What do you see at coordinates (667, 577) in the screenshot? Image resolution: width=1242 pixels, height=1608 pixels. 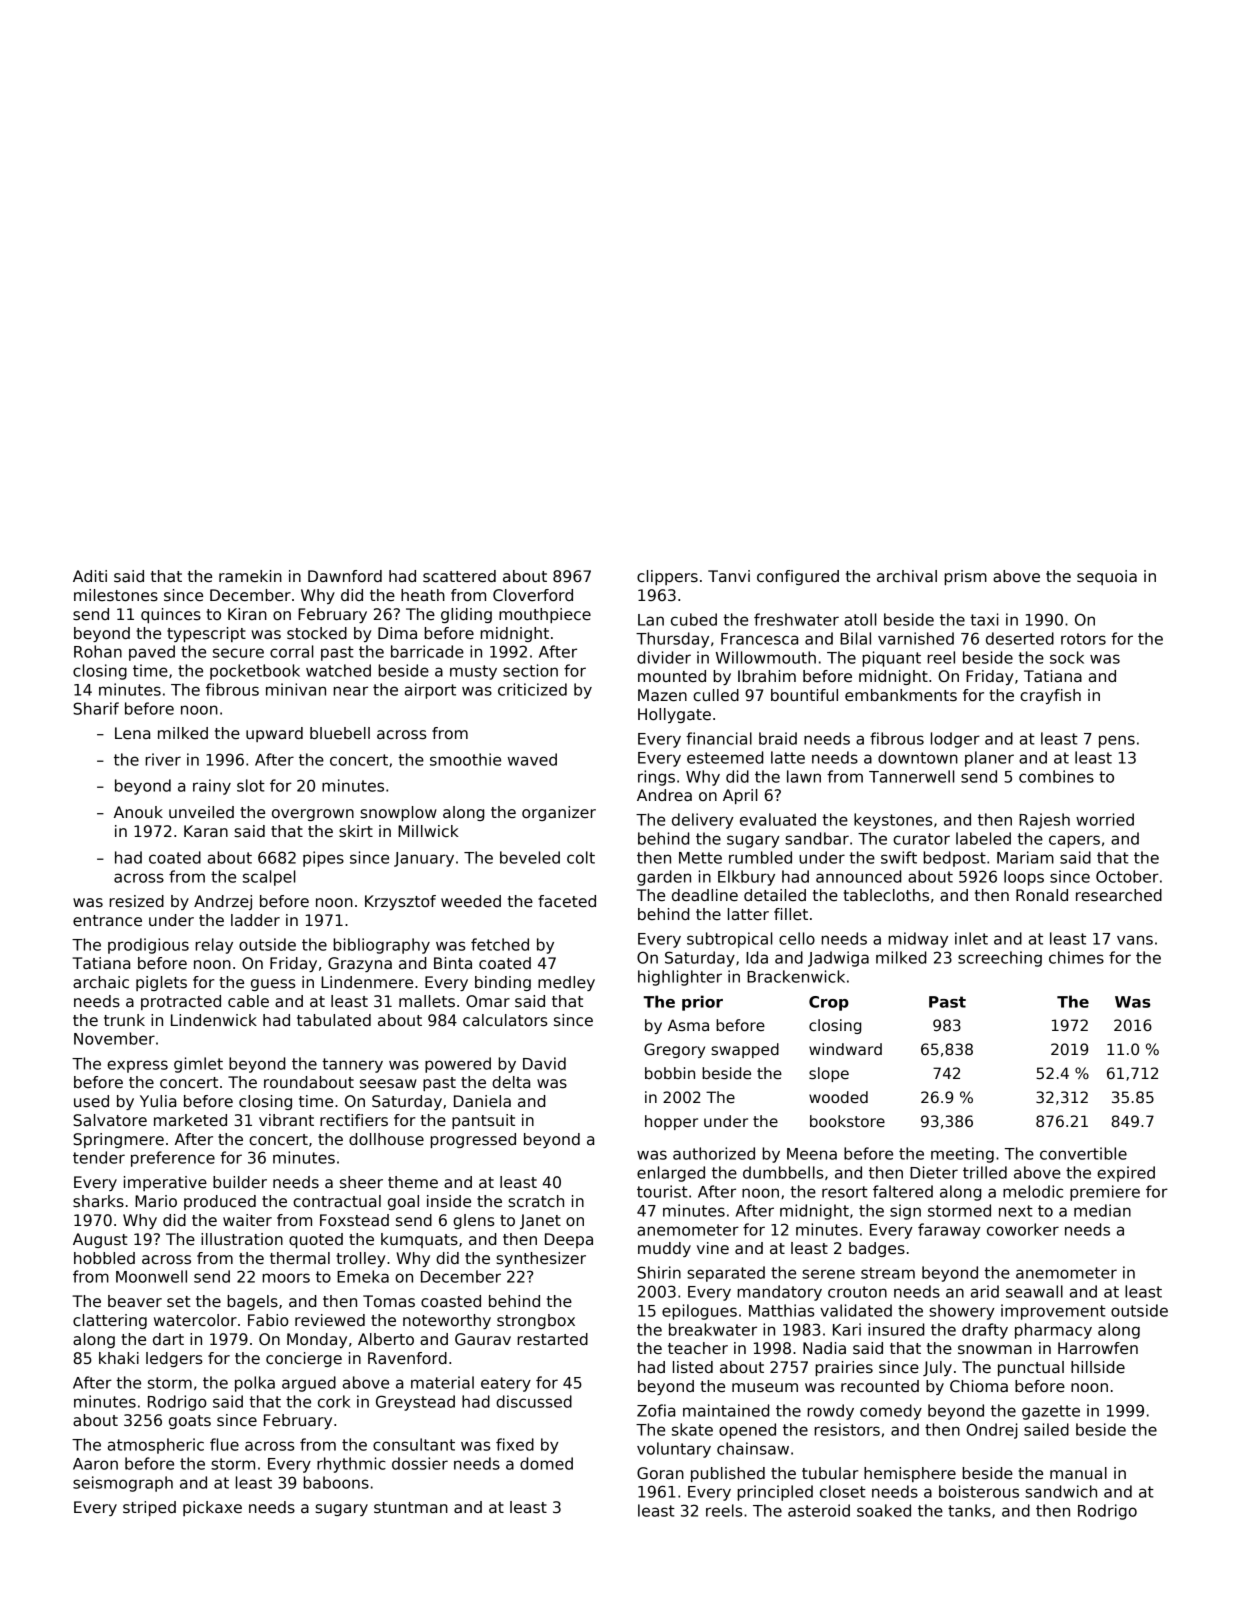 I see `clippers` at bounding box center [667, 577].
